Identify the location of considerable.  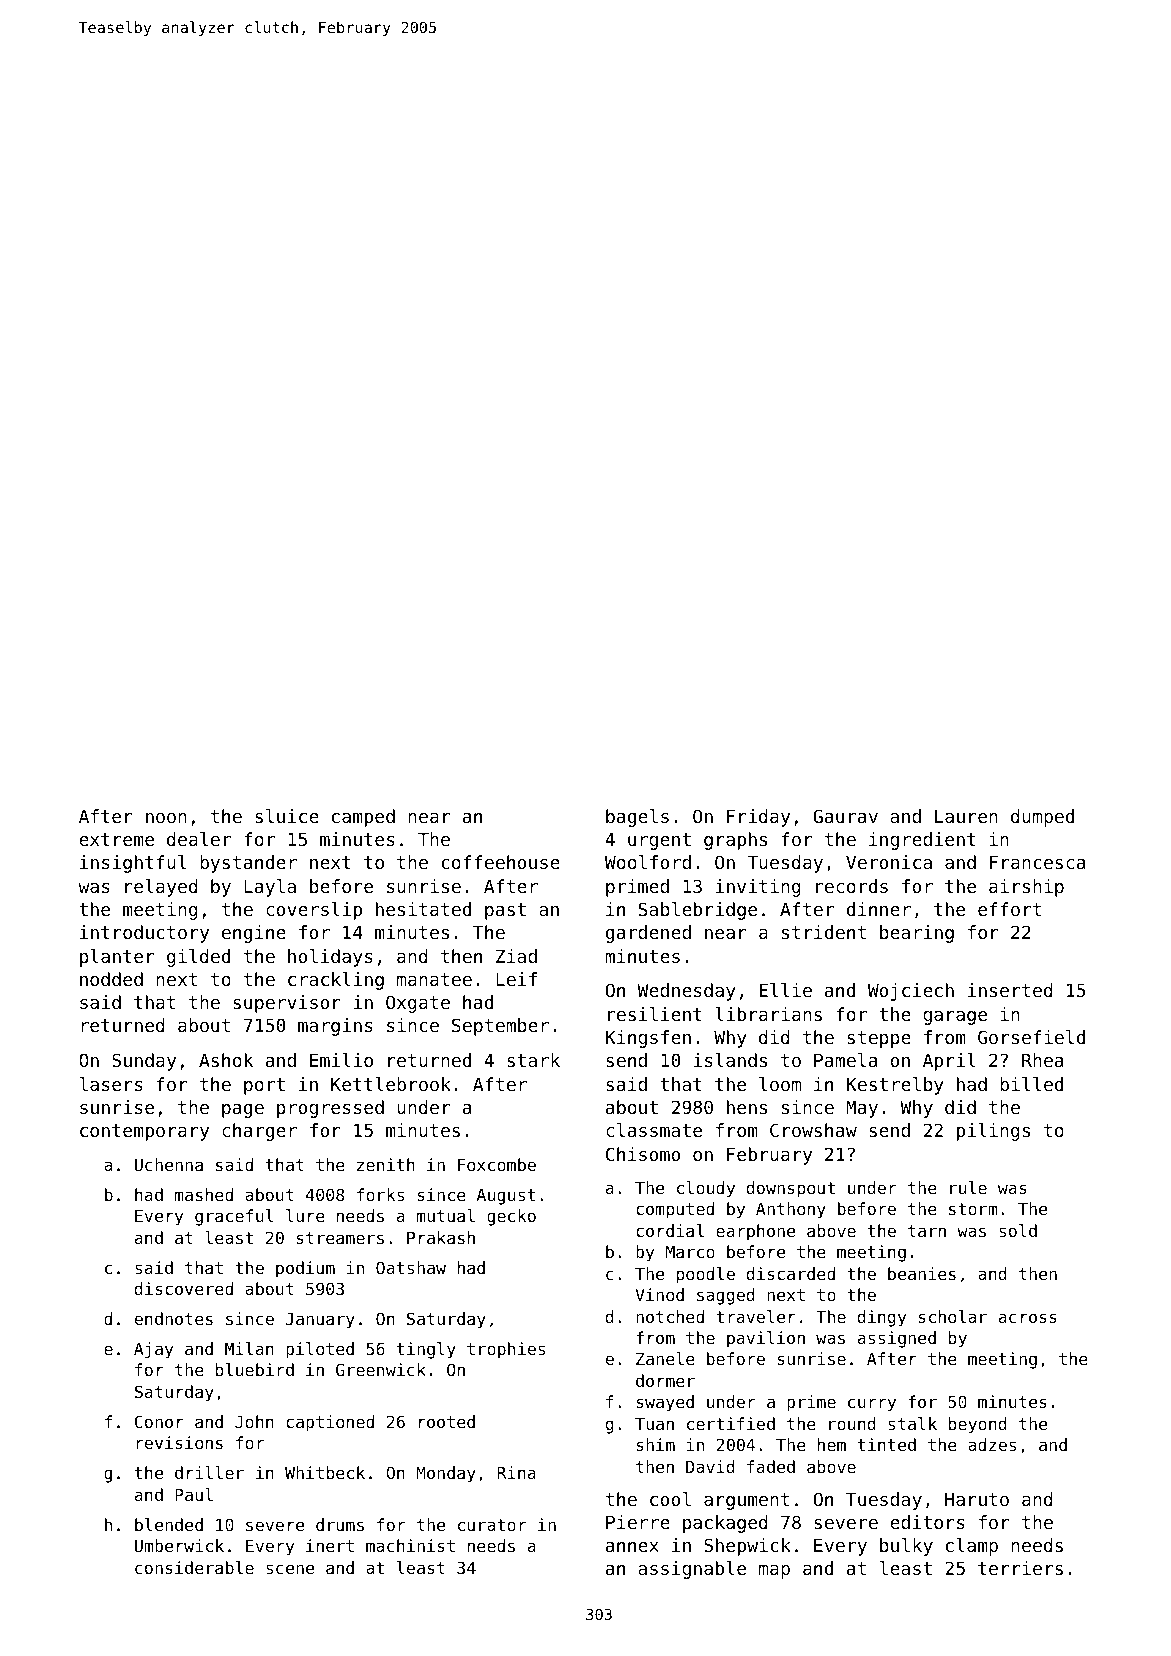
(194, 1567).
